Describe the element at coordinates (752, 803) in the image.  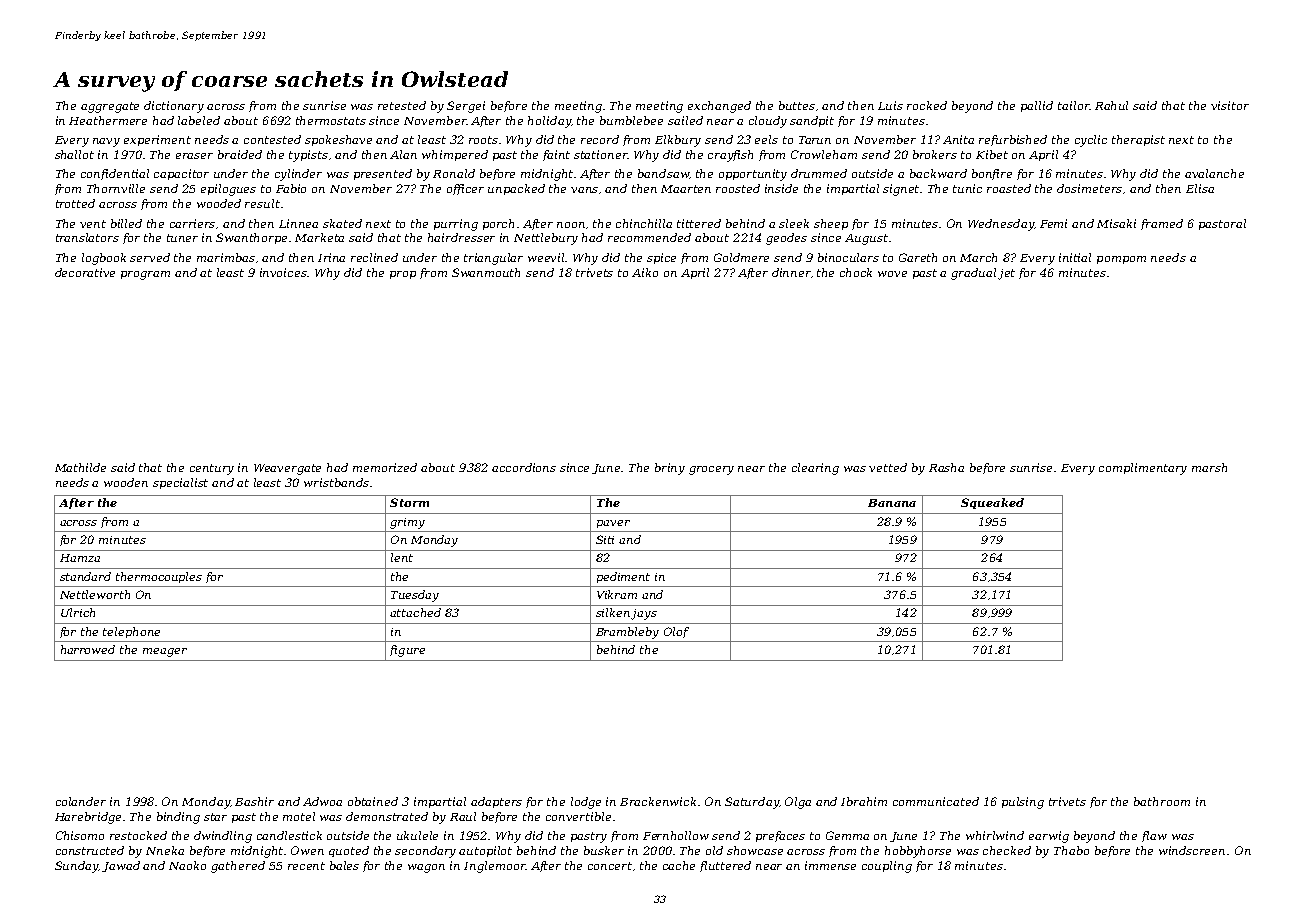
I see `Saturday` at that location.
